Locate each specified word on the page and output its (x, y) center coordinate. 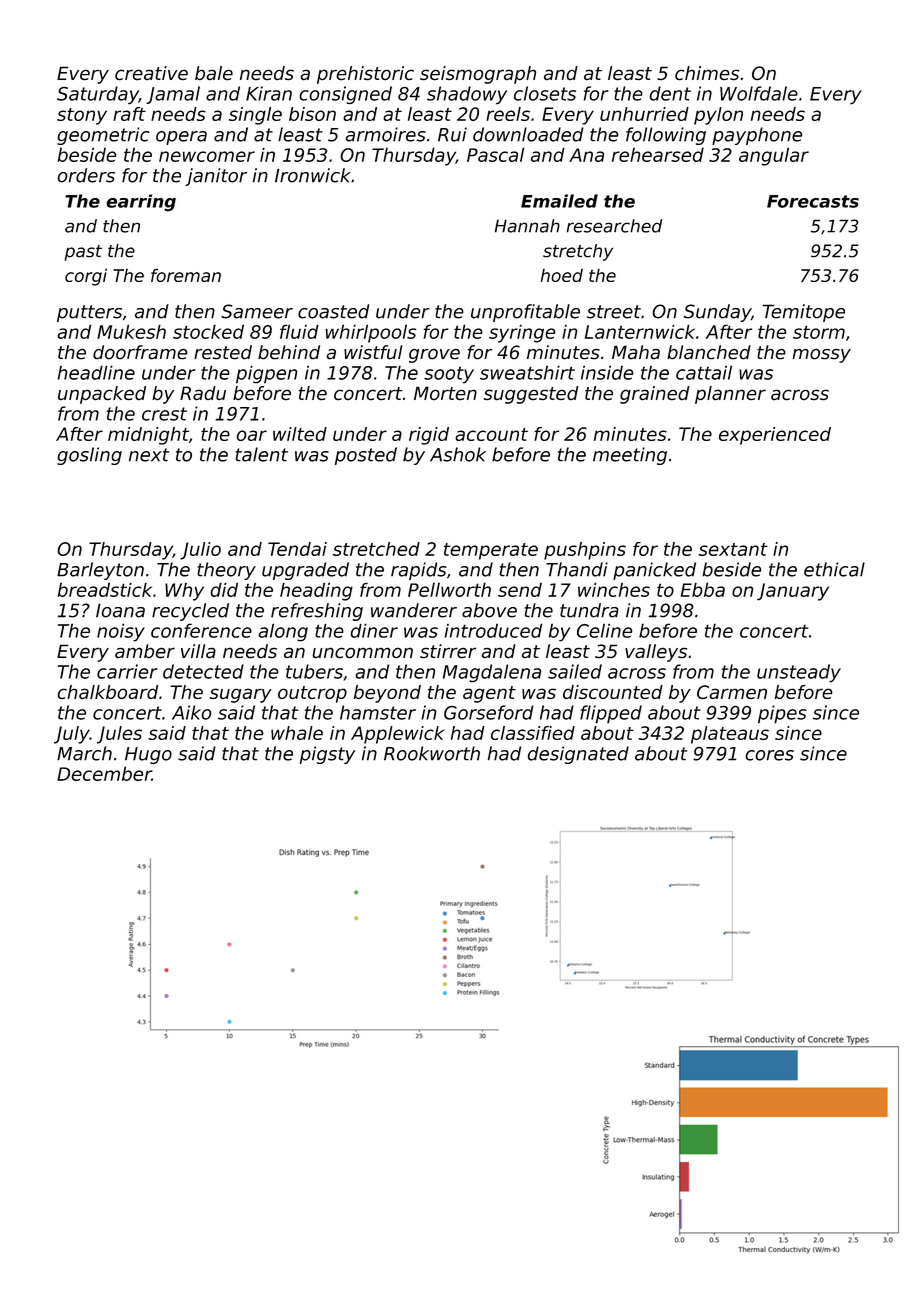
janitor (216, 177)
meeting (630, 456)
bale (214, 73)
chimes (707, 73)
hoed (562, 275)
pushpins (585, 551)
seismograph (478, 75)
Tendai (297, 549)
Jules (119, 735)
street (614, 312)
